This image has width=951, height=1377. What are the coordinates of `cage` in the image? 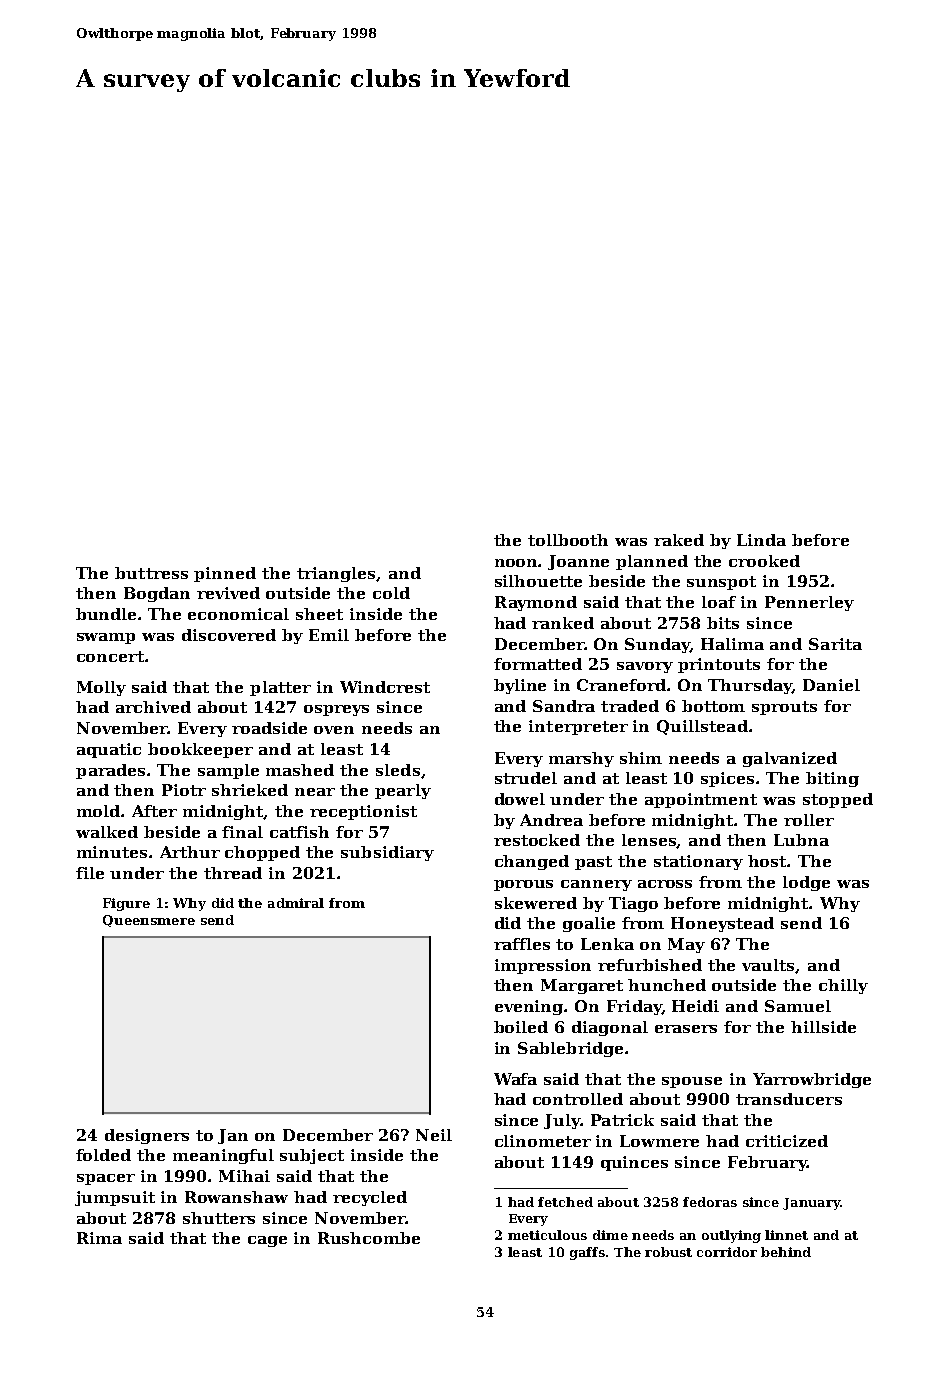 It's located at (267, 1241).
